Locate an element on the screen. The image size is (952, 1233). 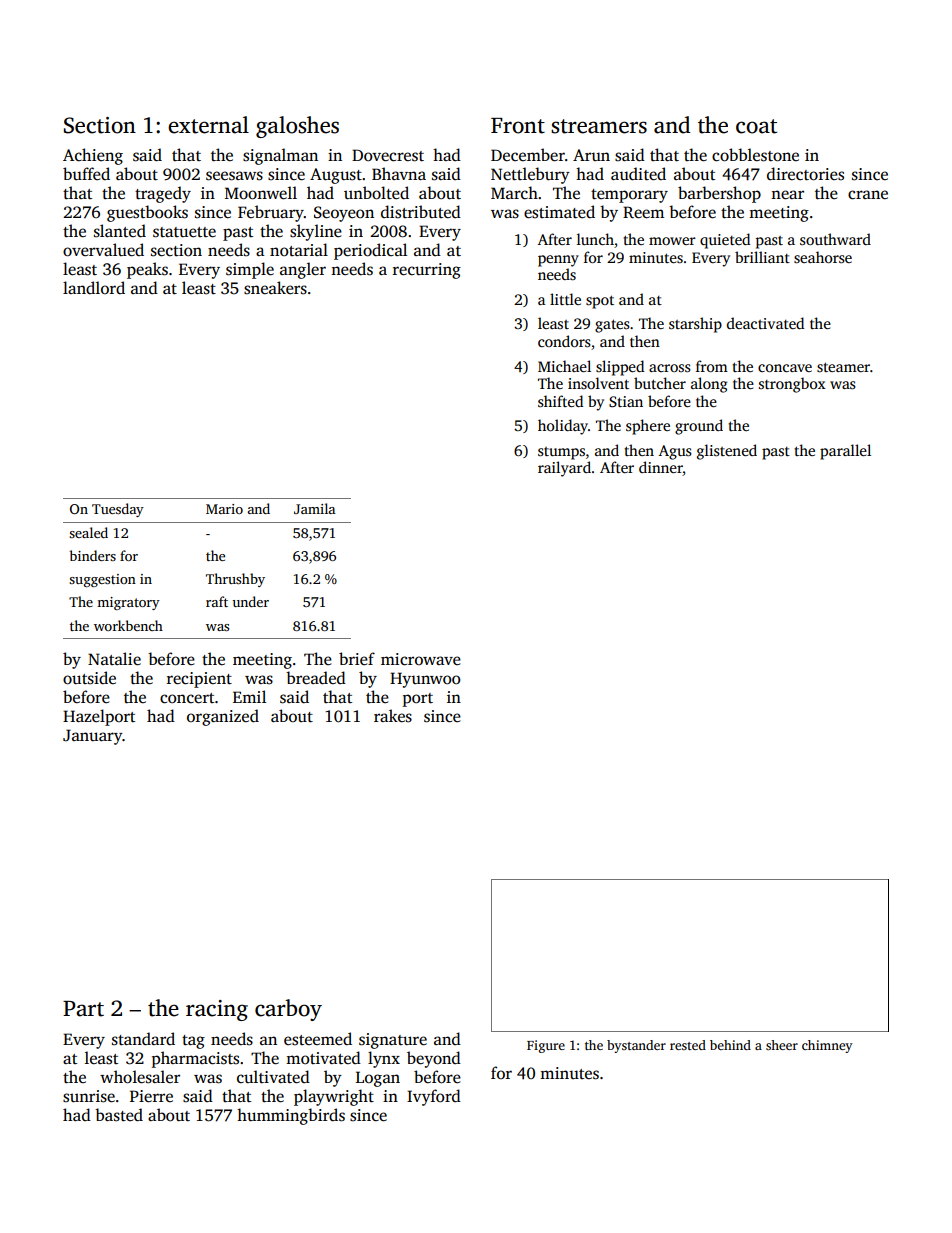
hummingbirds is located at coordinates (291, 1116).
